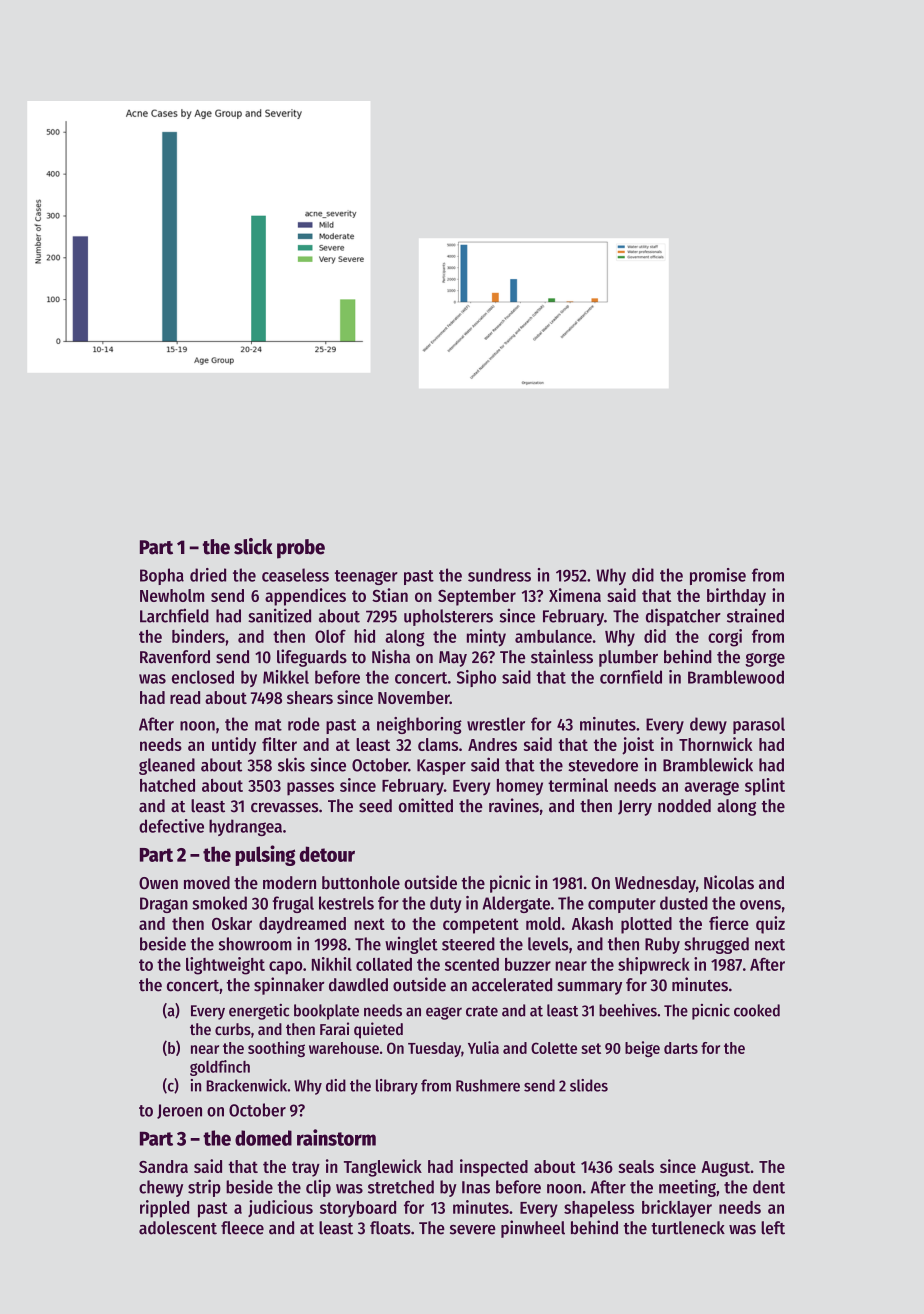 The image size is (924, 1314). Describe the element at coordinates (514, 805) in the screenshot. I see `ravines` at that location.
